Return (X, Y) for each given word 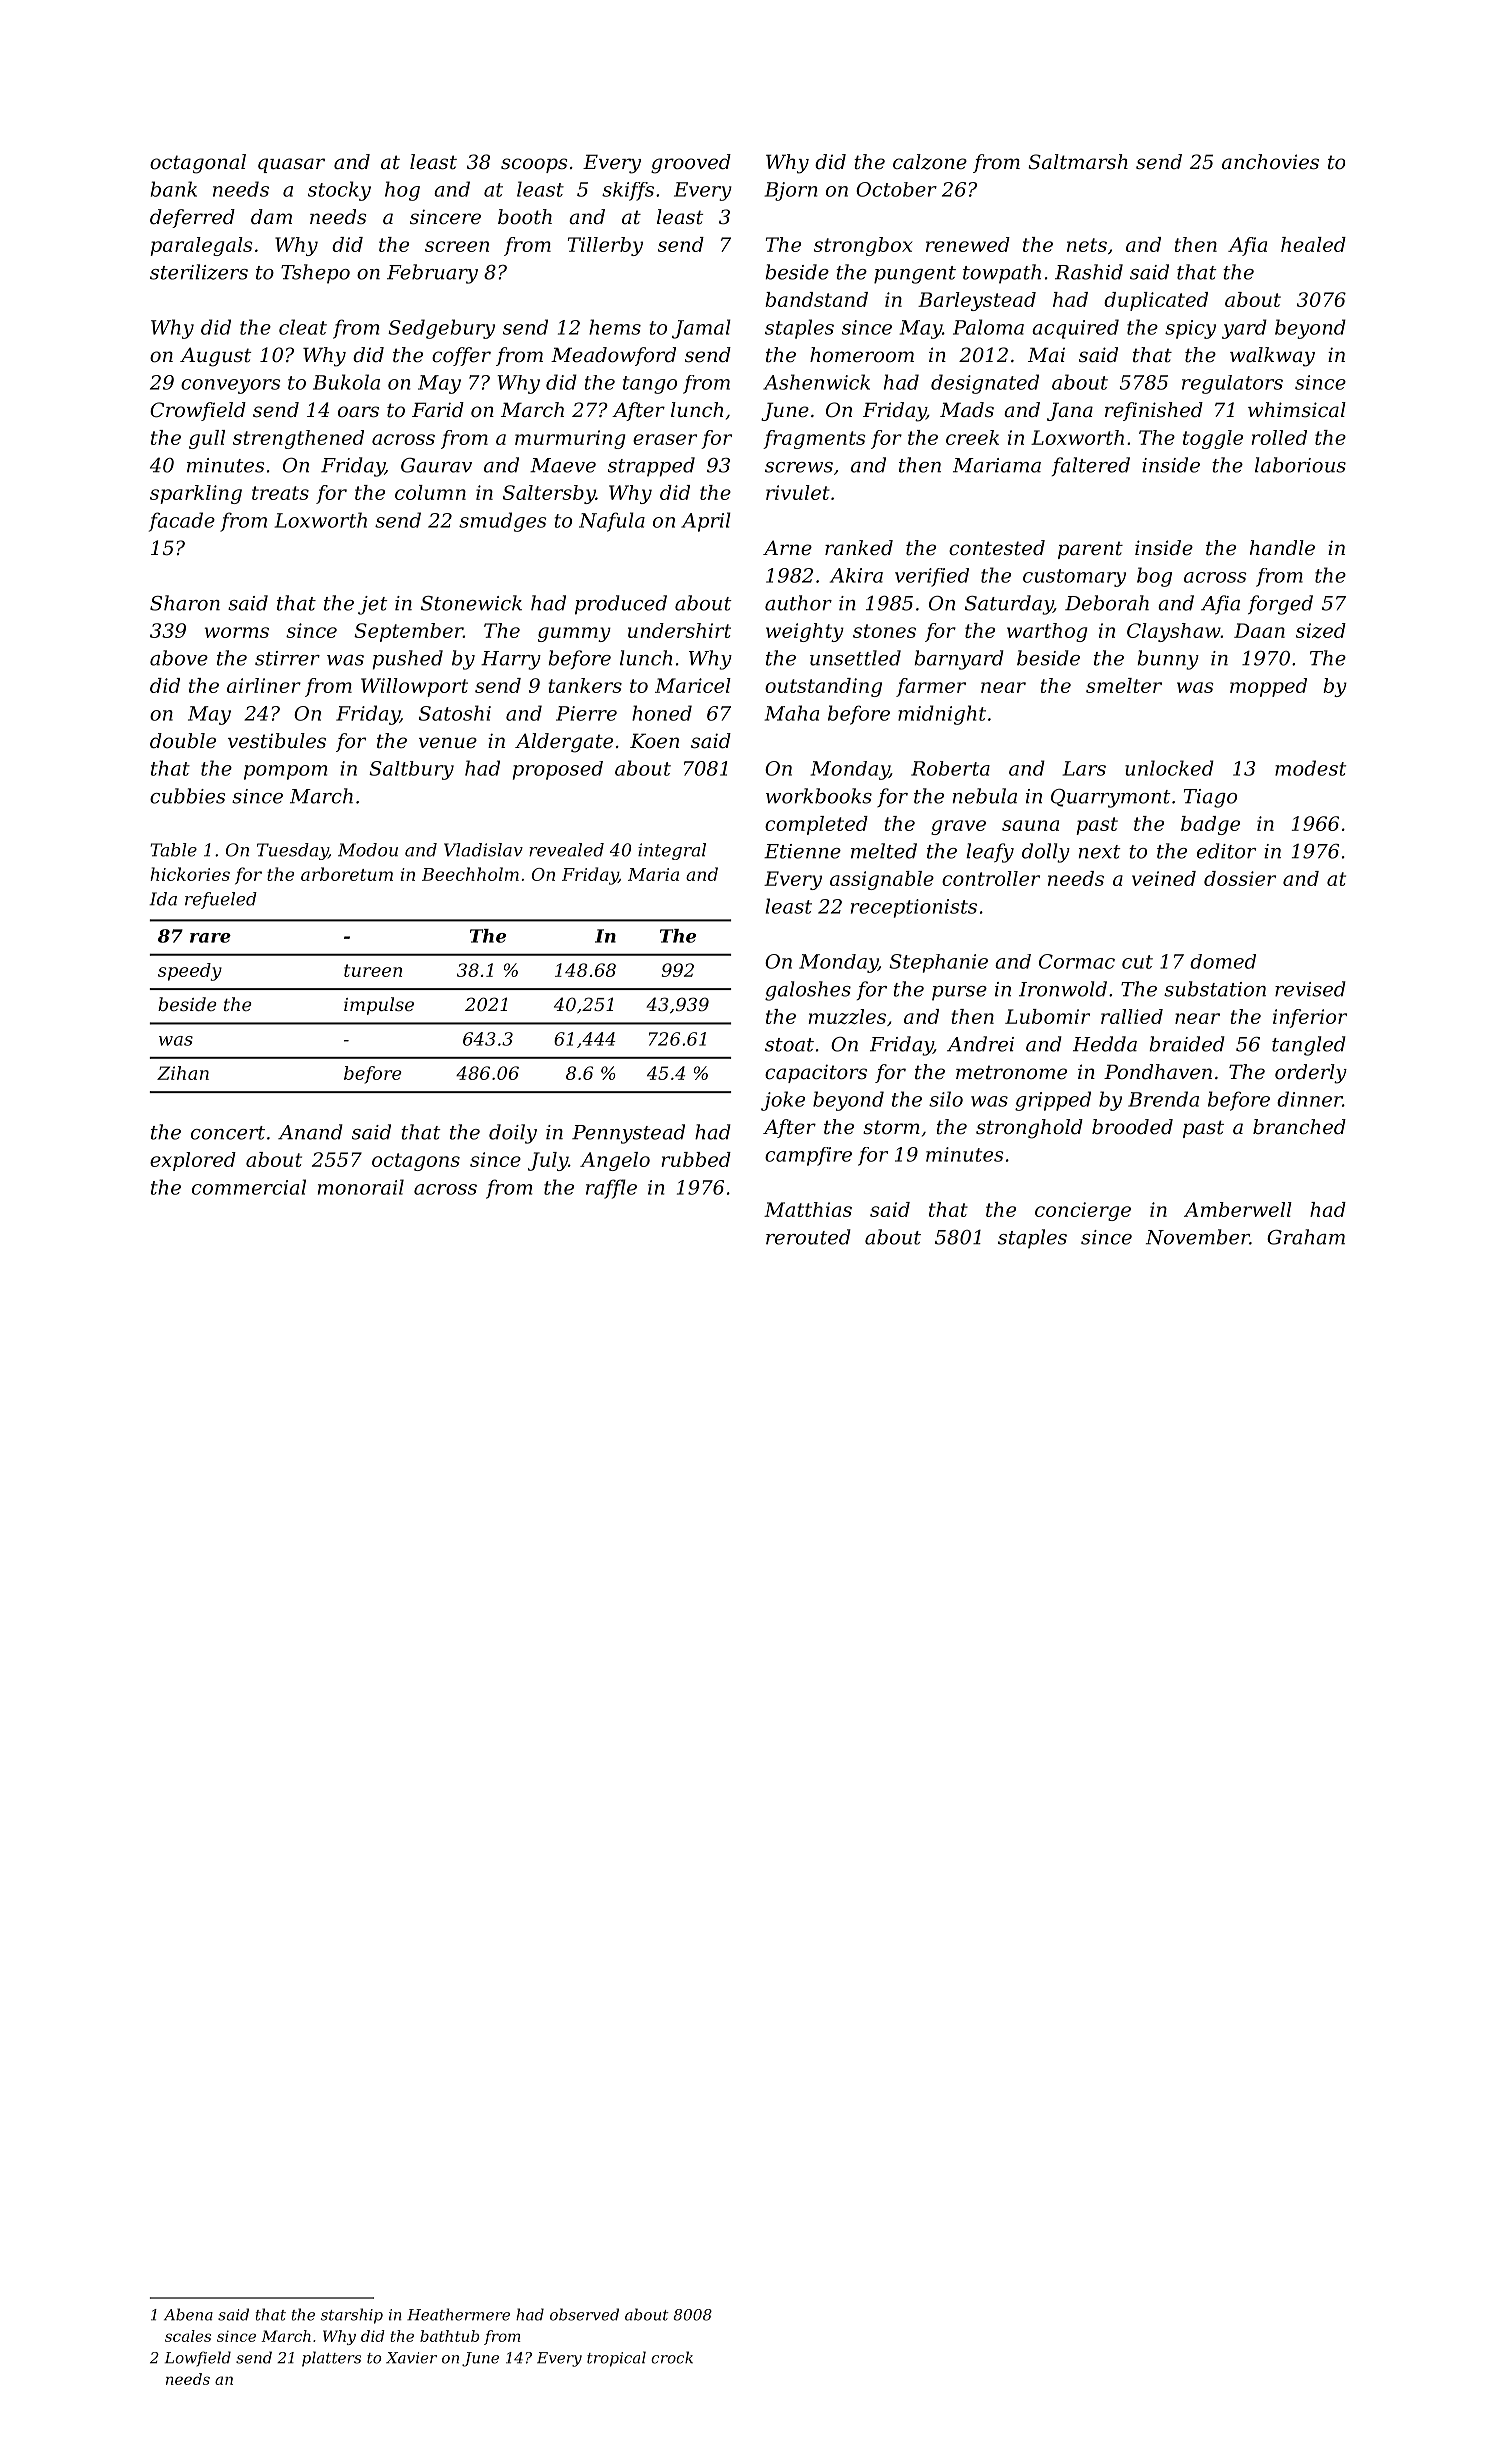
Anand (310, 1132)
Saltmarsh (1078, 162)
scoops (534, 165)
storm (891, 1127)
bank (174, 189)
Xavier (411, 2358)
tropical (616, 2359)
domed (1223, 961)
